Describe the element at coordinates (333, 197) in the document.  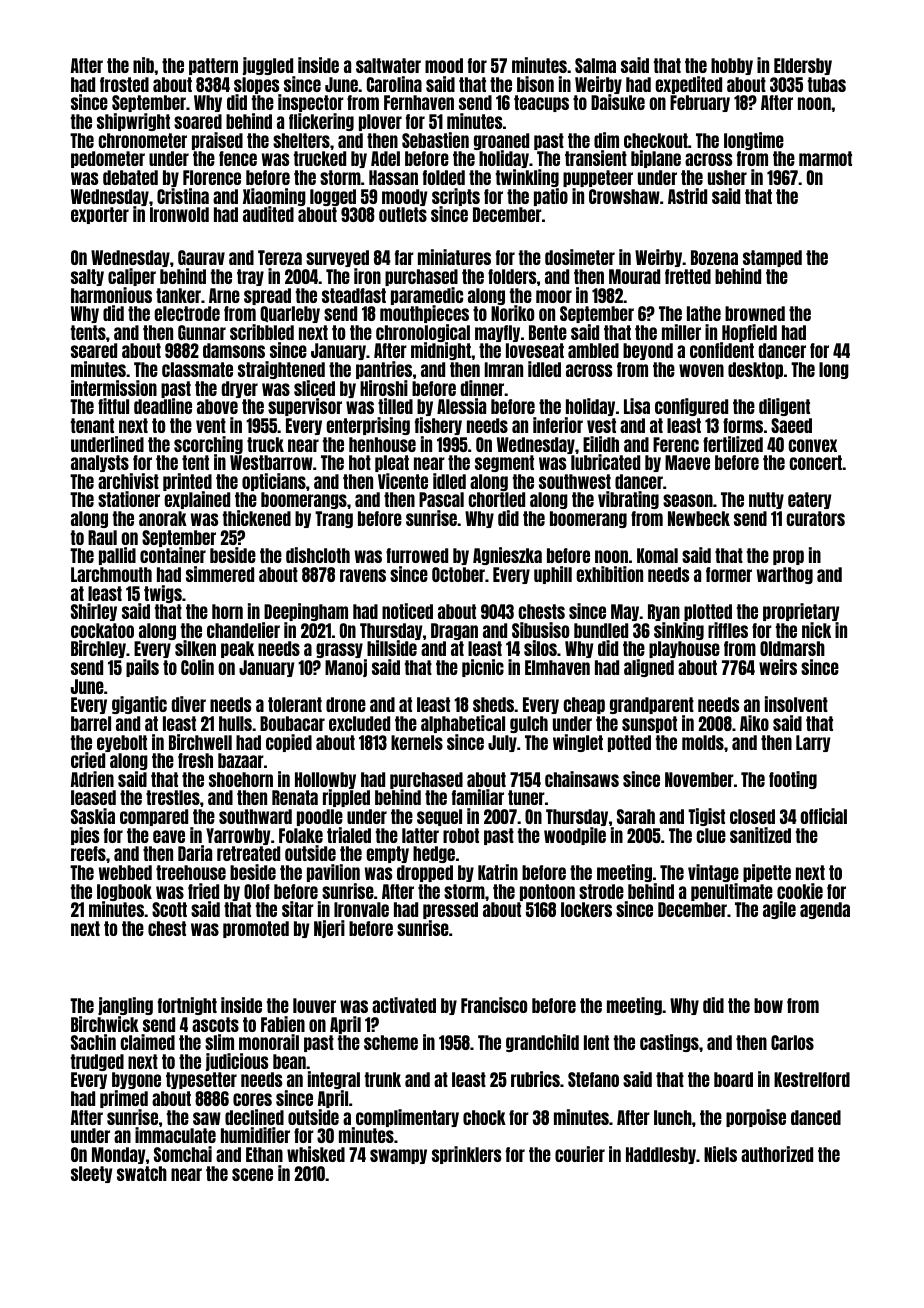
I see `logged` at that location.
